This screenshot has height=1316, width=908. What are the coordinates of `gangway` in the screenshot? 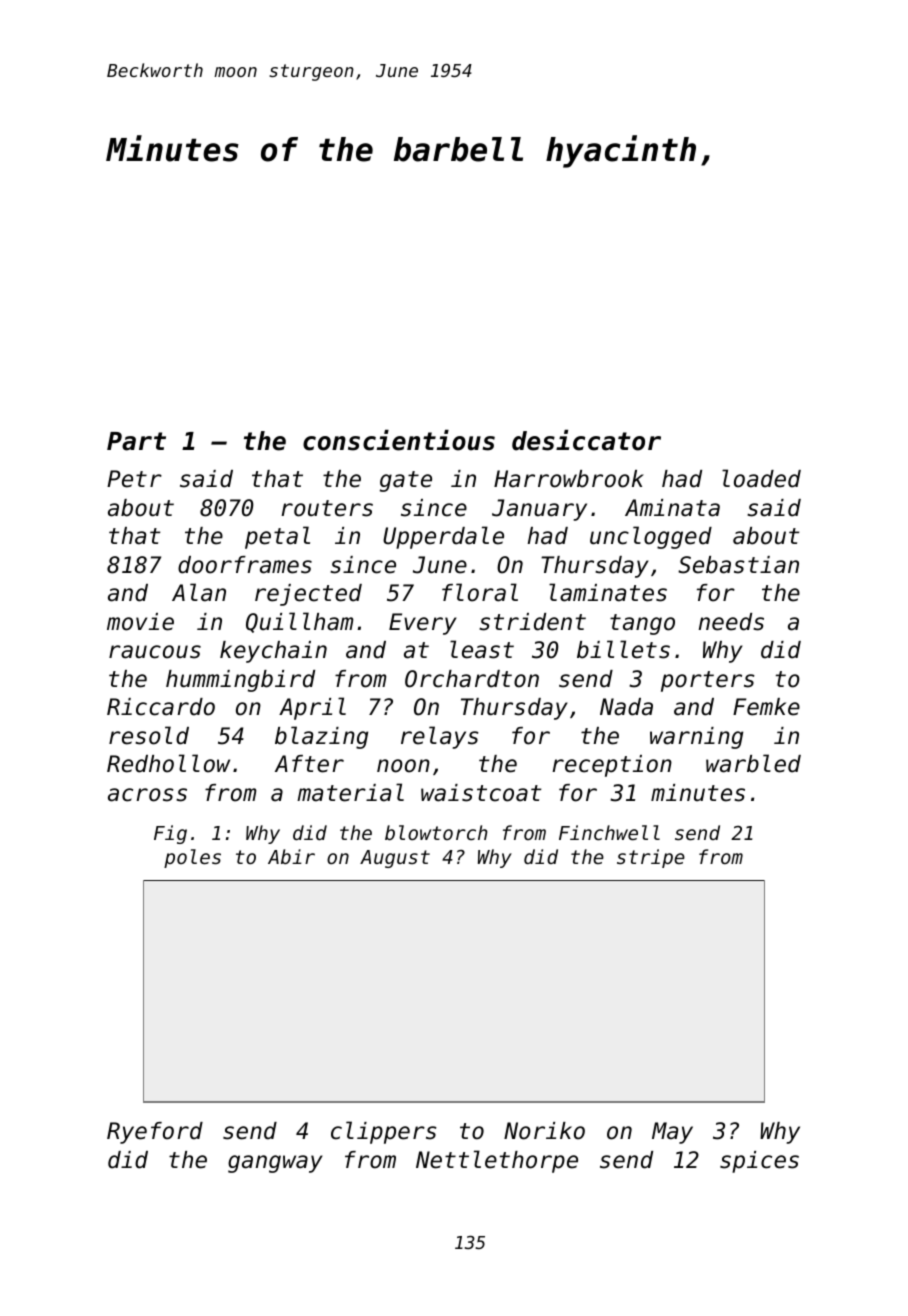 It's located at (275, 1164).
